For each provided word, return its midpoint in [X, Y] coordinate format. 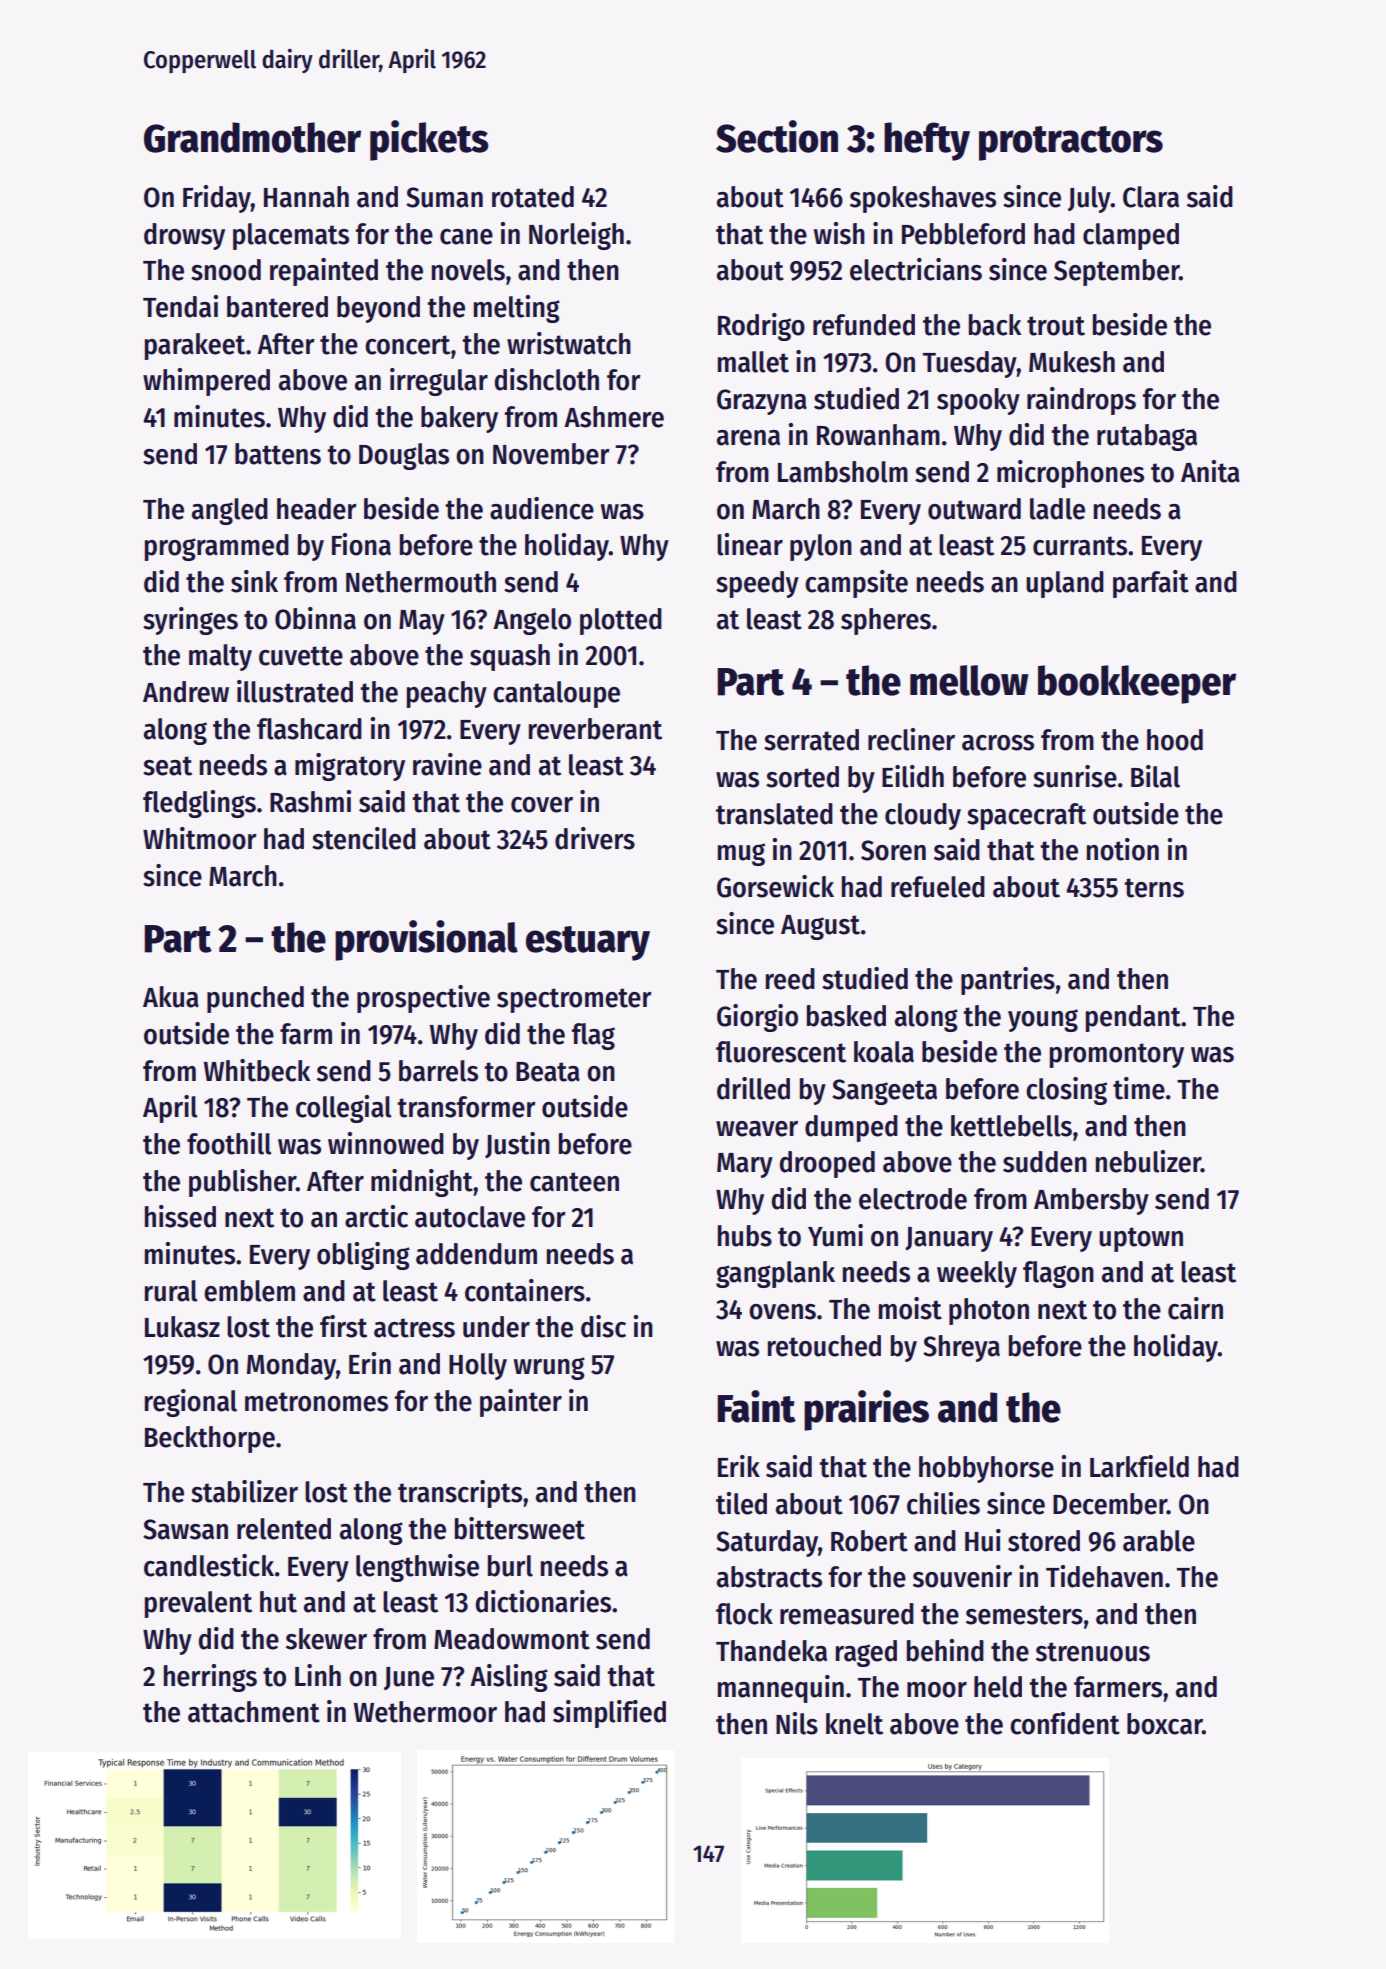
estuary [588, 943]
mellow [969, 680]
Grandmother [252, 137]
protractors [1071, 143]
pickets [429, 140]
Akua [171, 997]
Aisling [509, 1678]
